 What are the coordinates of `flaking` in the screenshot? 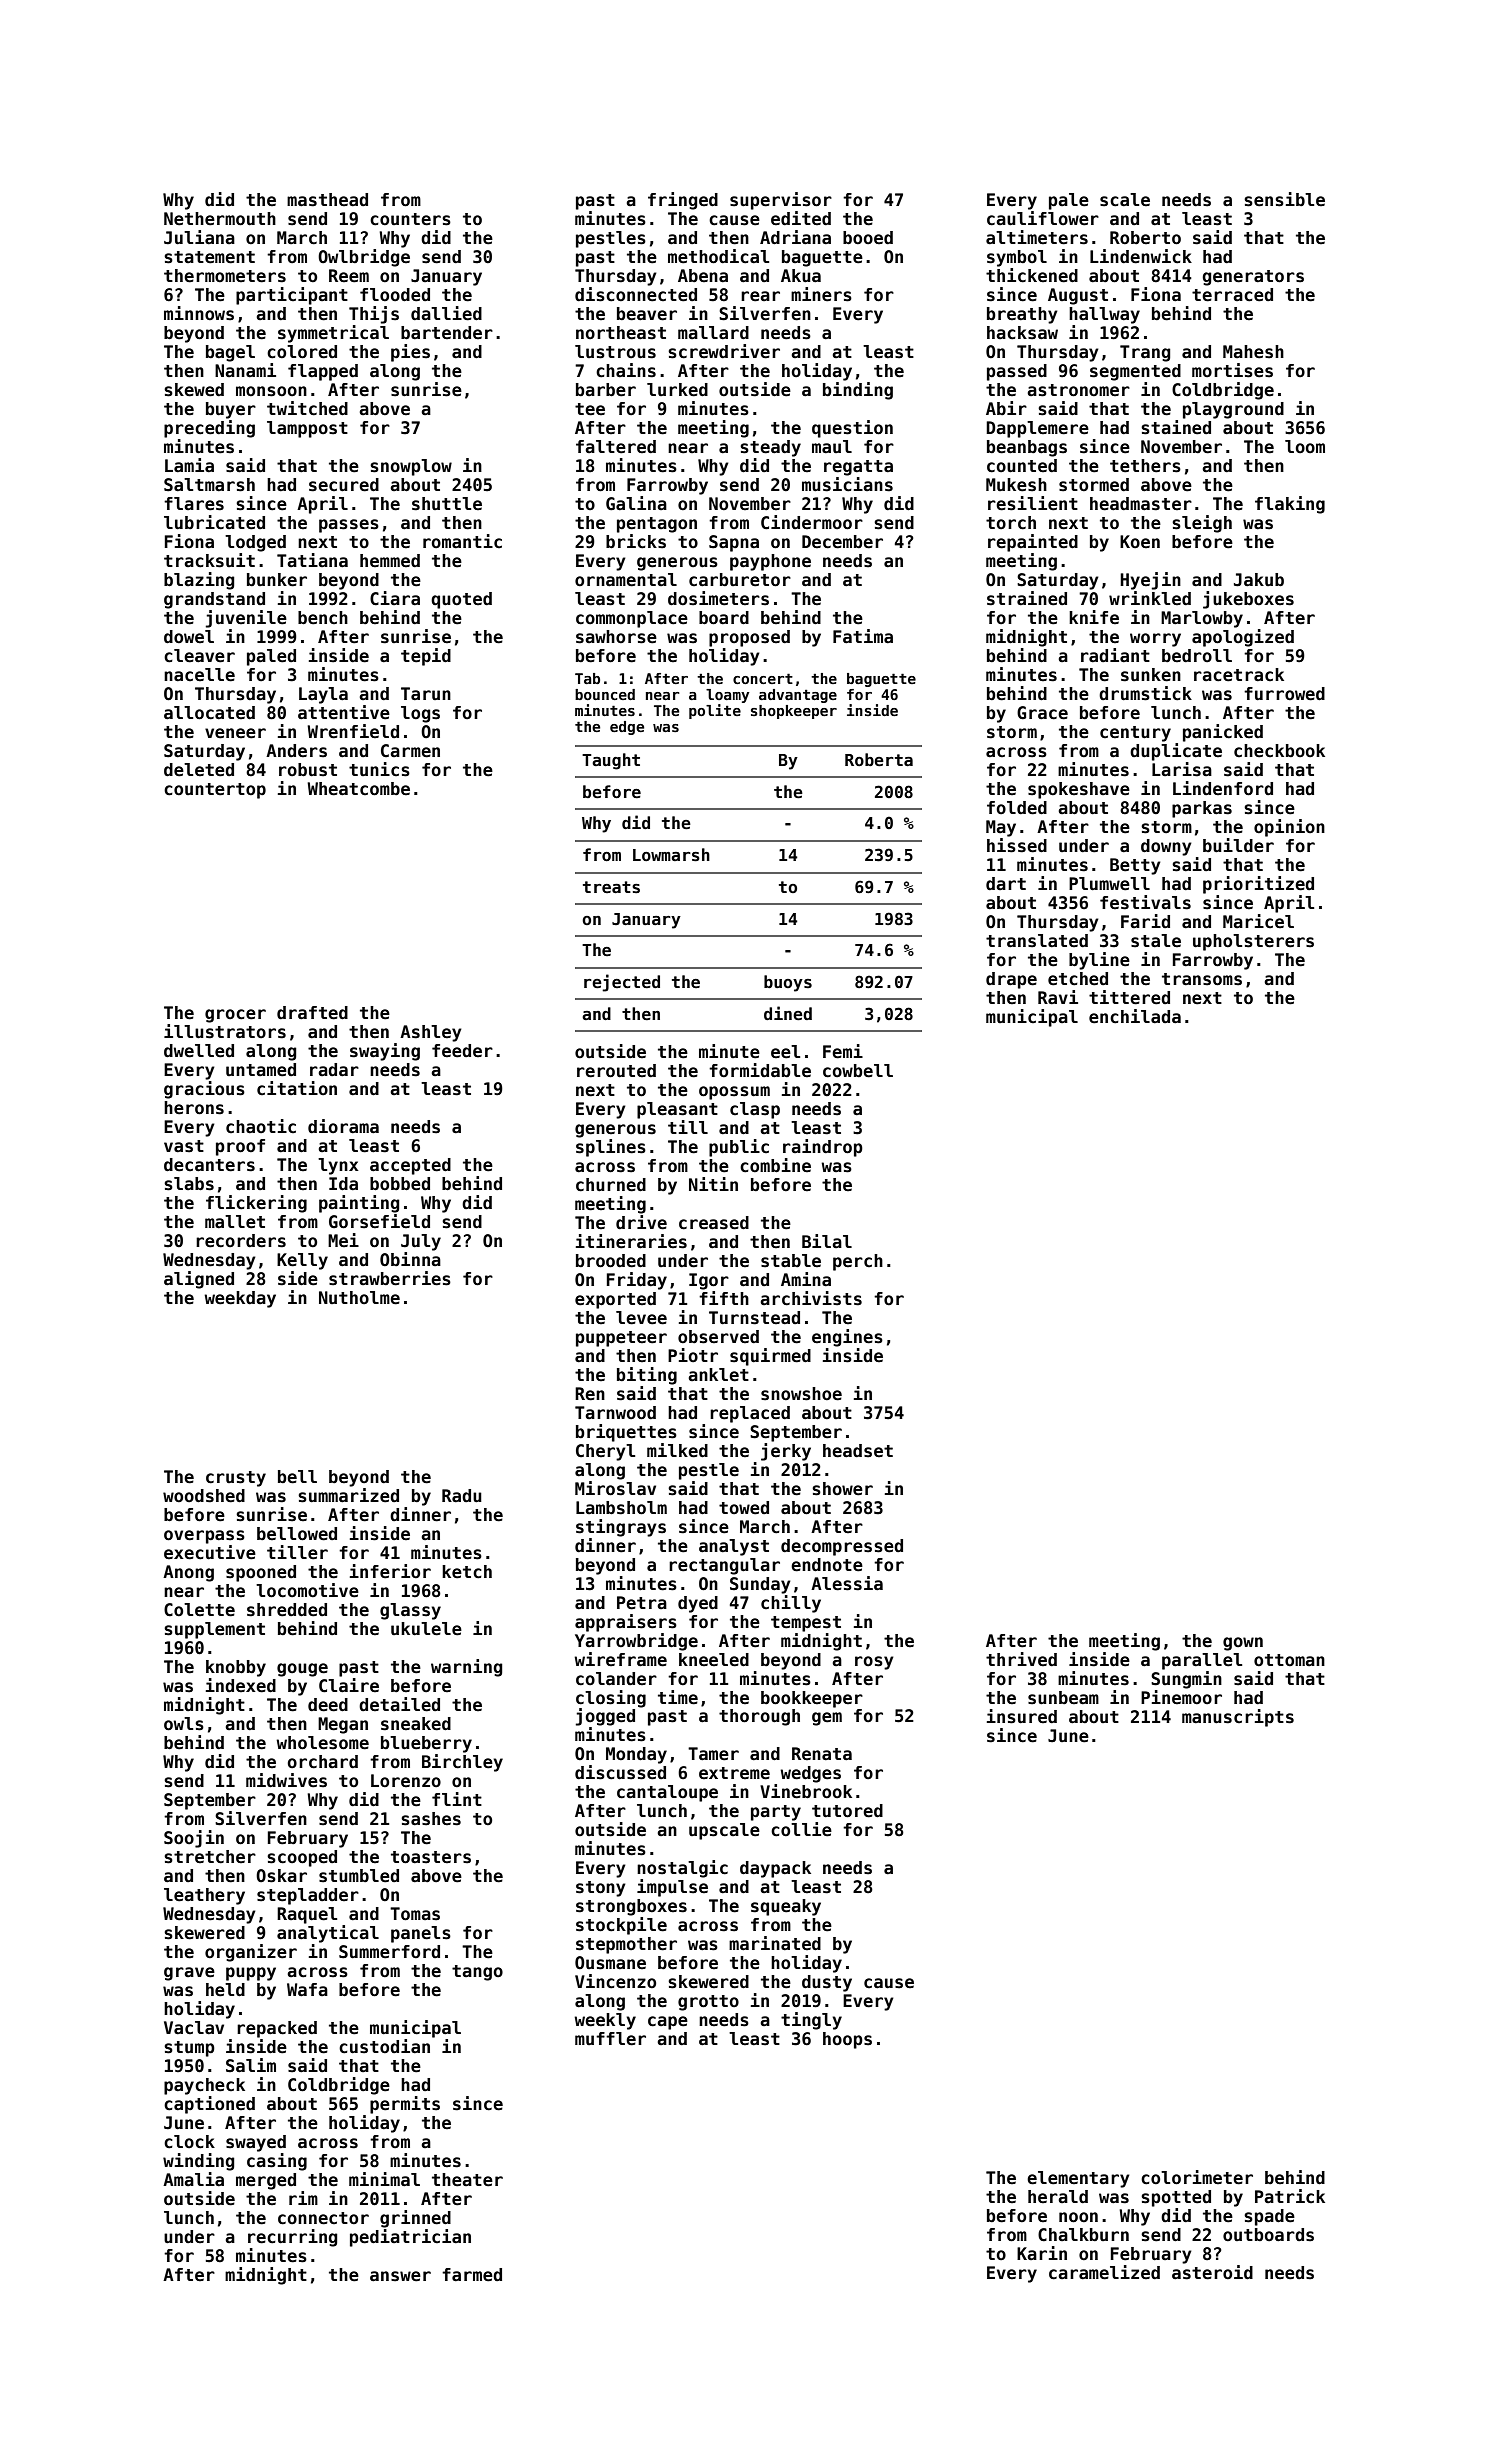 It's located at (1290, 505).
